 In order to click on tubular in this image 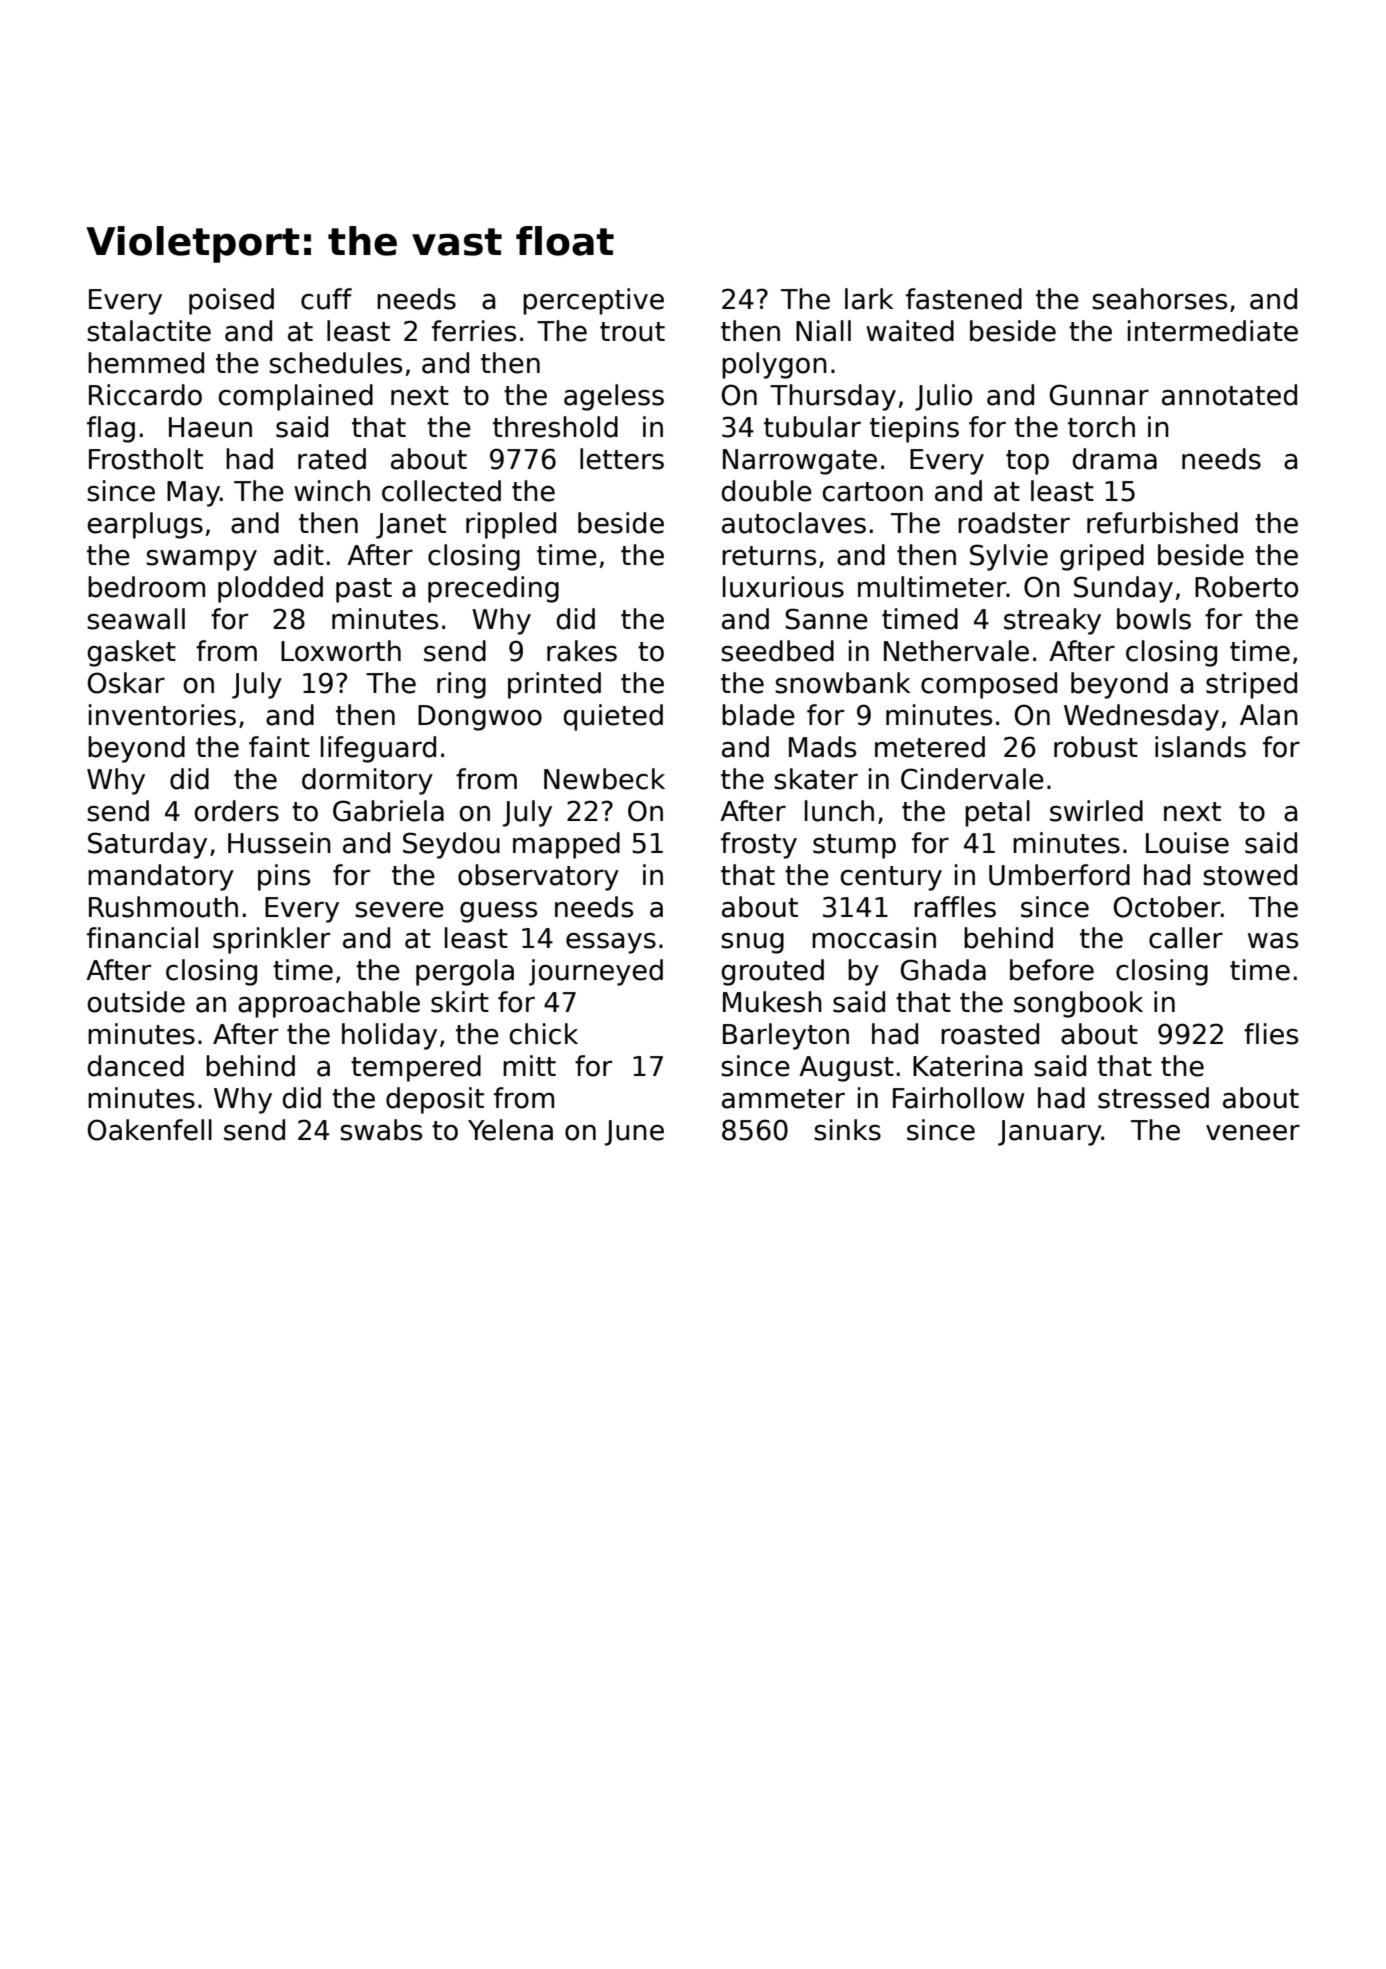, I will do `click(812, 427)`.
